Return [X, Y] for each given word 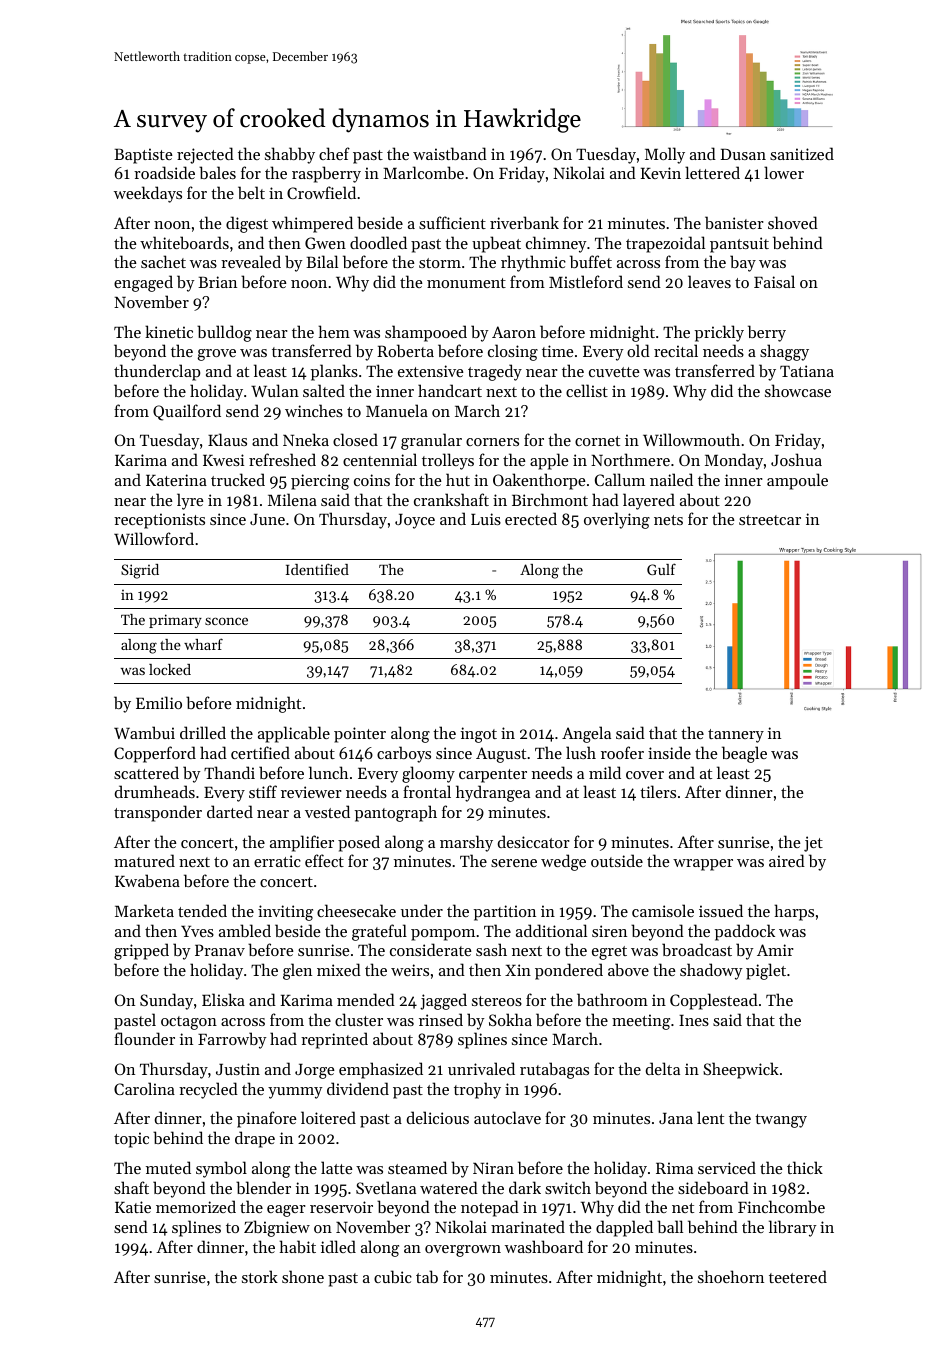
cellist [587, 390]
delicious [438, 1117]
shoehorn [731, 1276]
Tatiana [807, 371]
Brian [217, 282]
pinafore [267, 1119]
